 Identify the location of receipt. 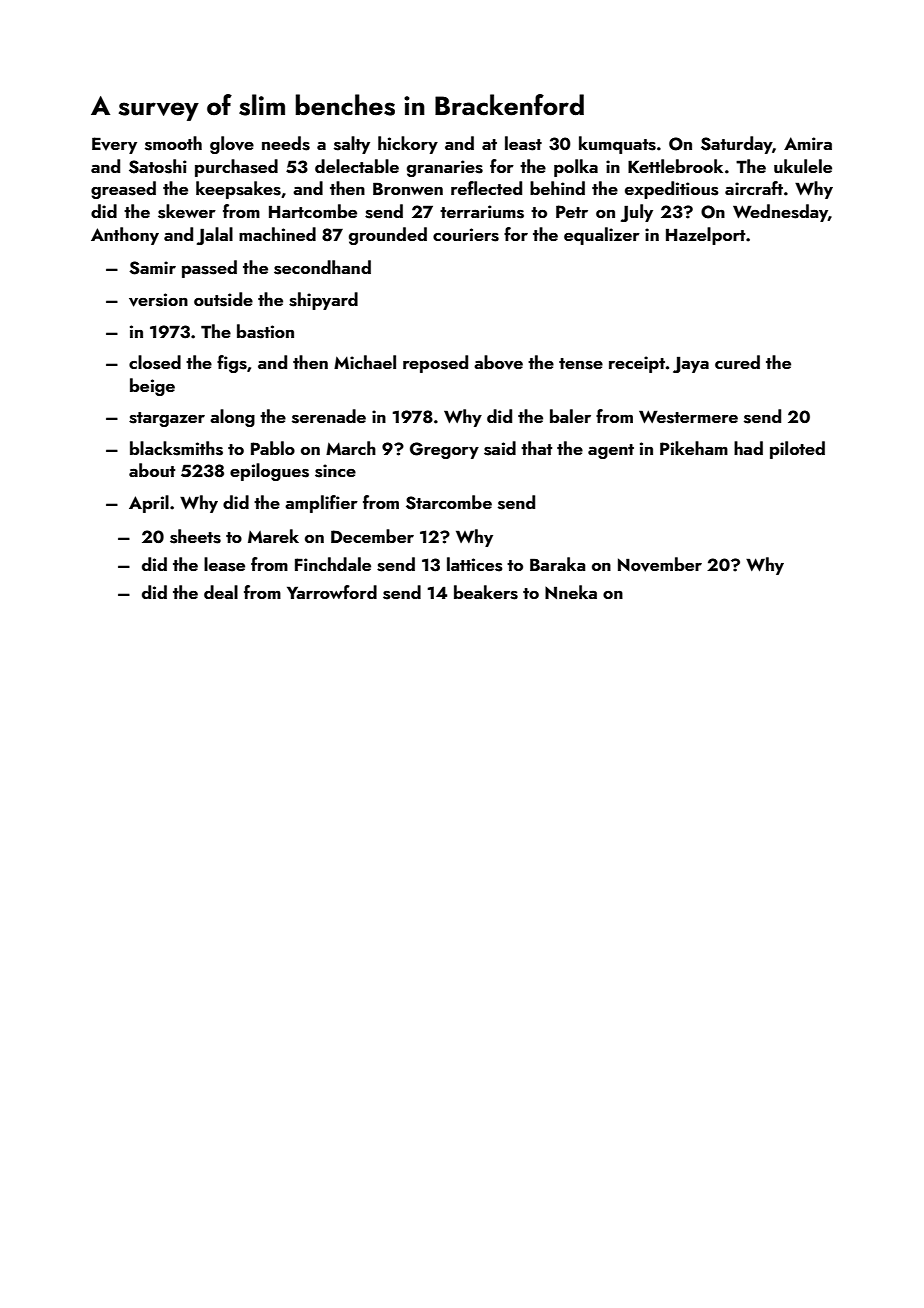
(637, 364).
